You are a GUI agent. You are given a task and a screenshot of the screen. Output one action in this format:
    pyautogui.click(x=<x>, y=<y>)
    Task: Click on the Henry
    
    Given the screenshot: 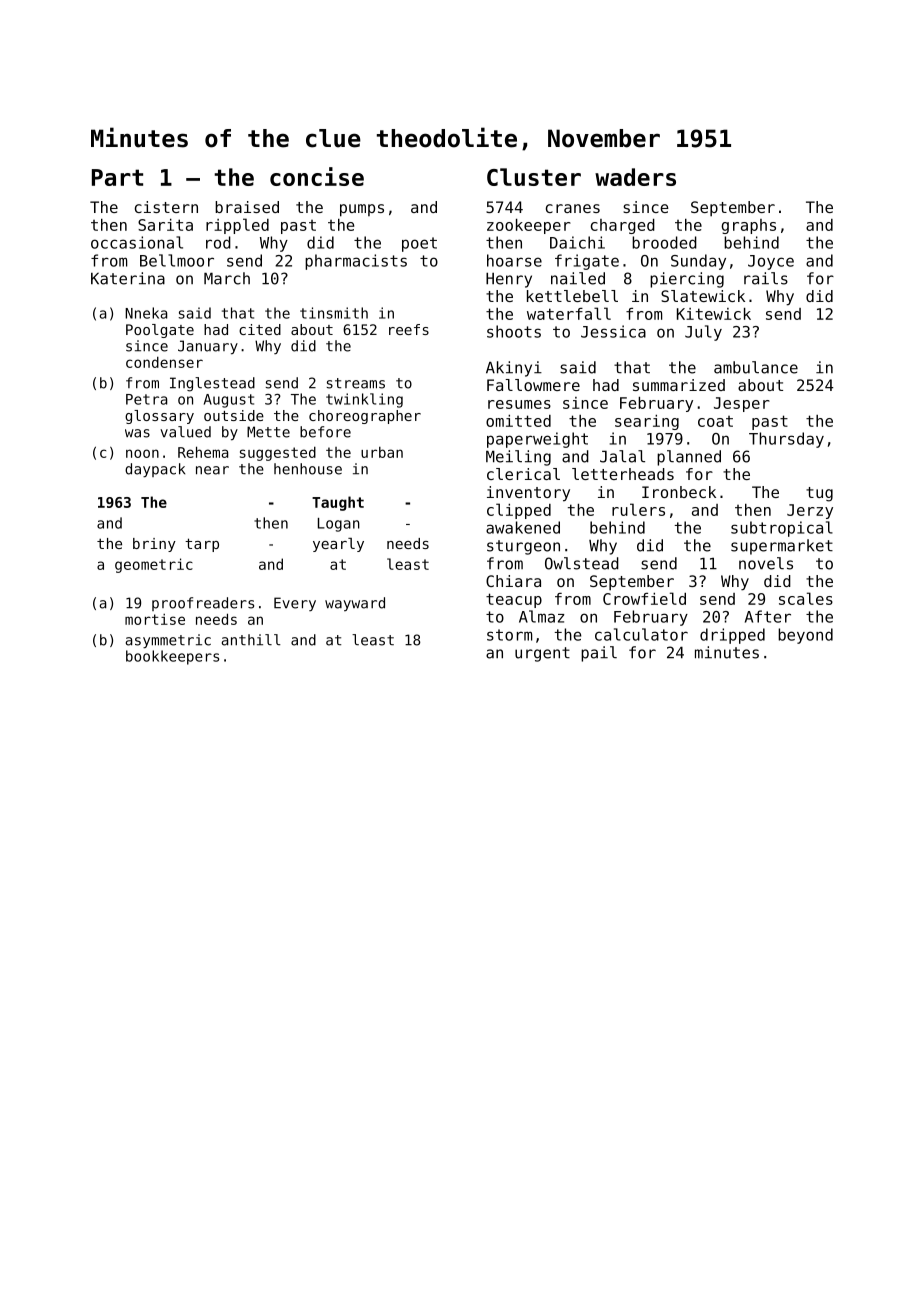 What is the action you would take?
    pyautogui.click(x=509, y=280)
